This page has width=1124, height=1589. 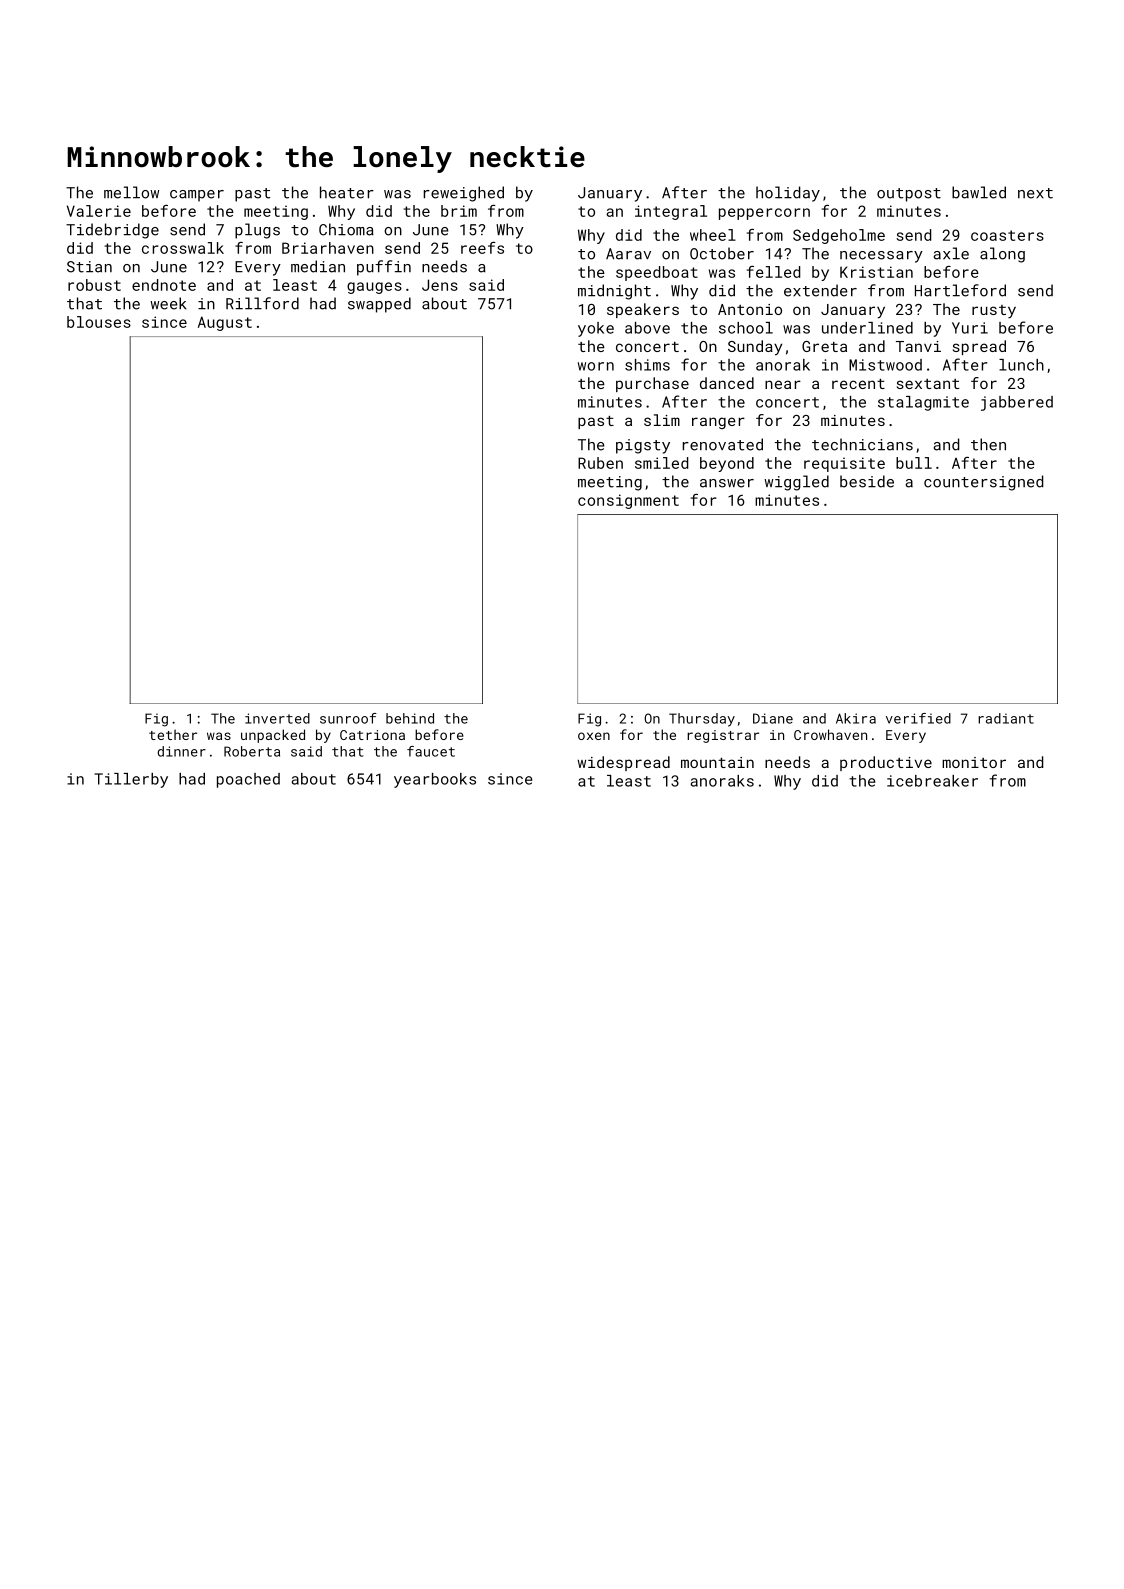 I want to click on mellow, so click(x=131, y=192).
